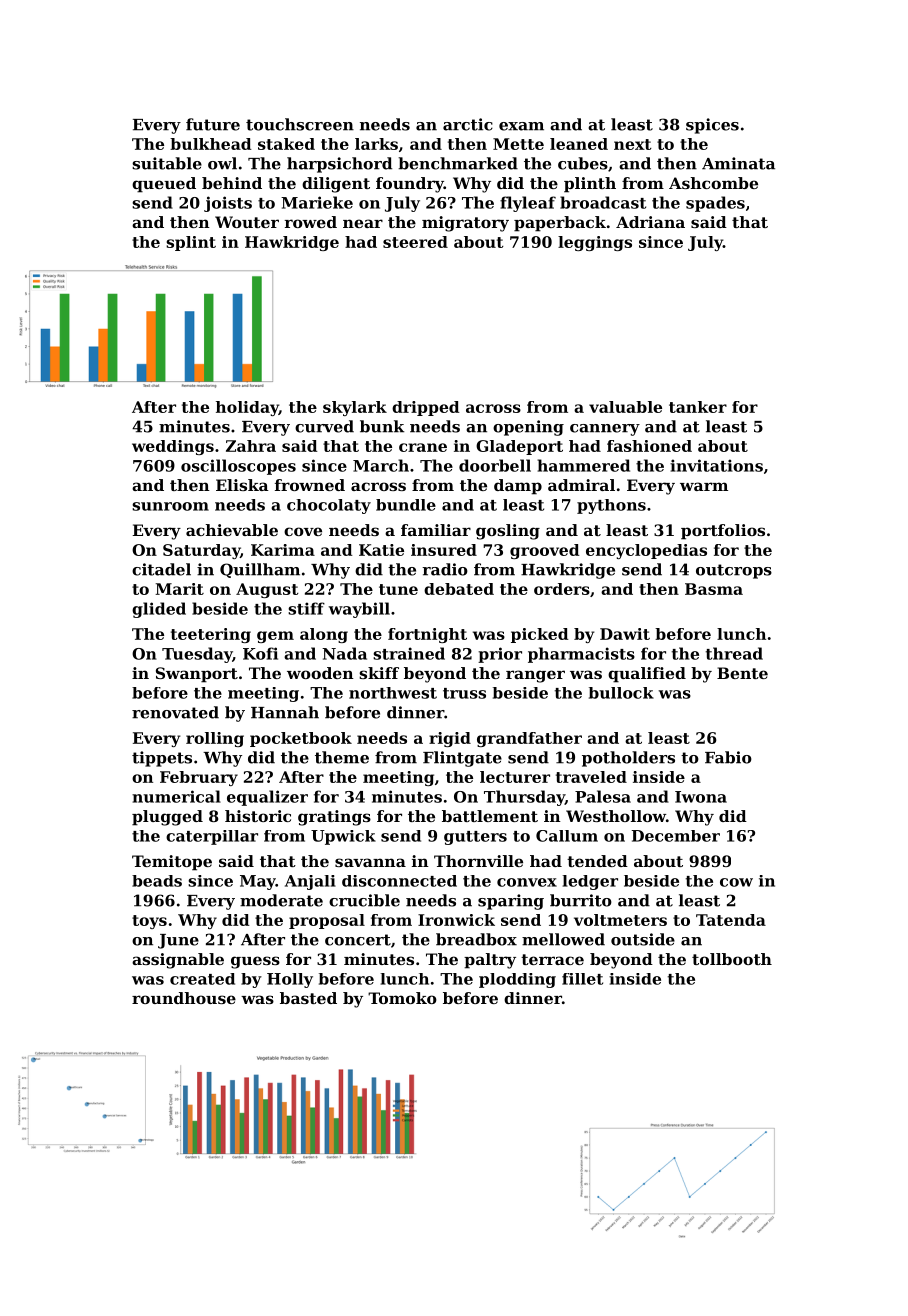 The image size is (908, 1316). I want to click on holiday, so click(247, 408).
